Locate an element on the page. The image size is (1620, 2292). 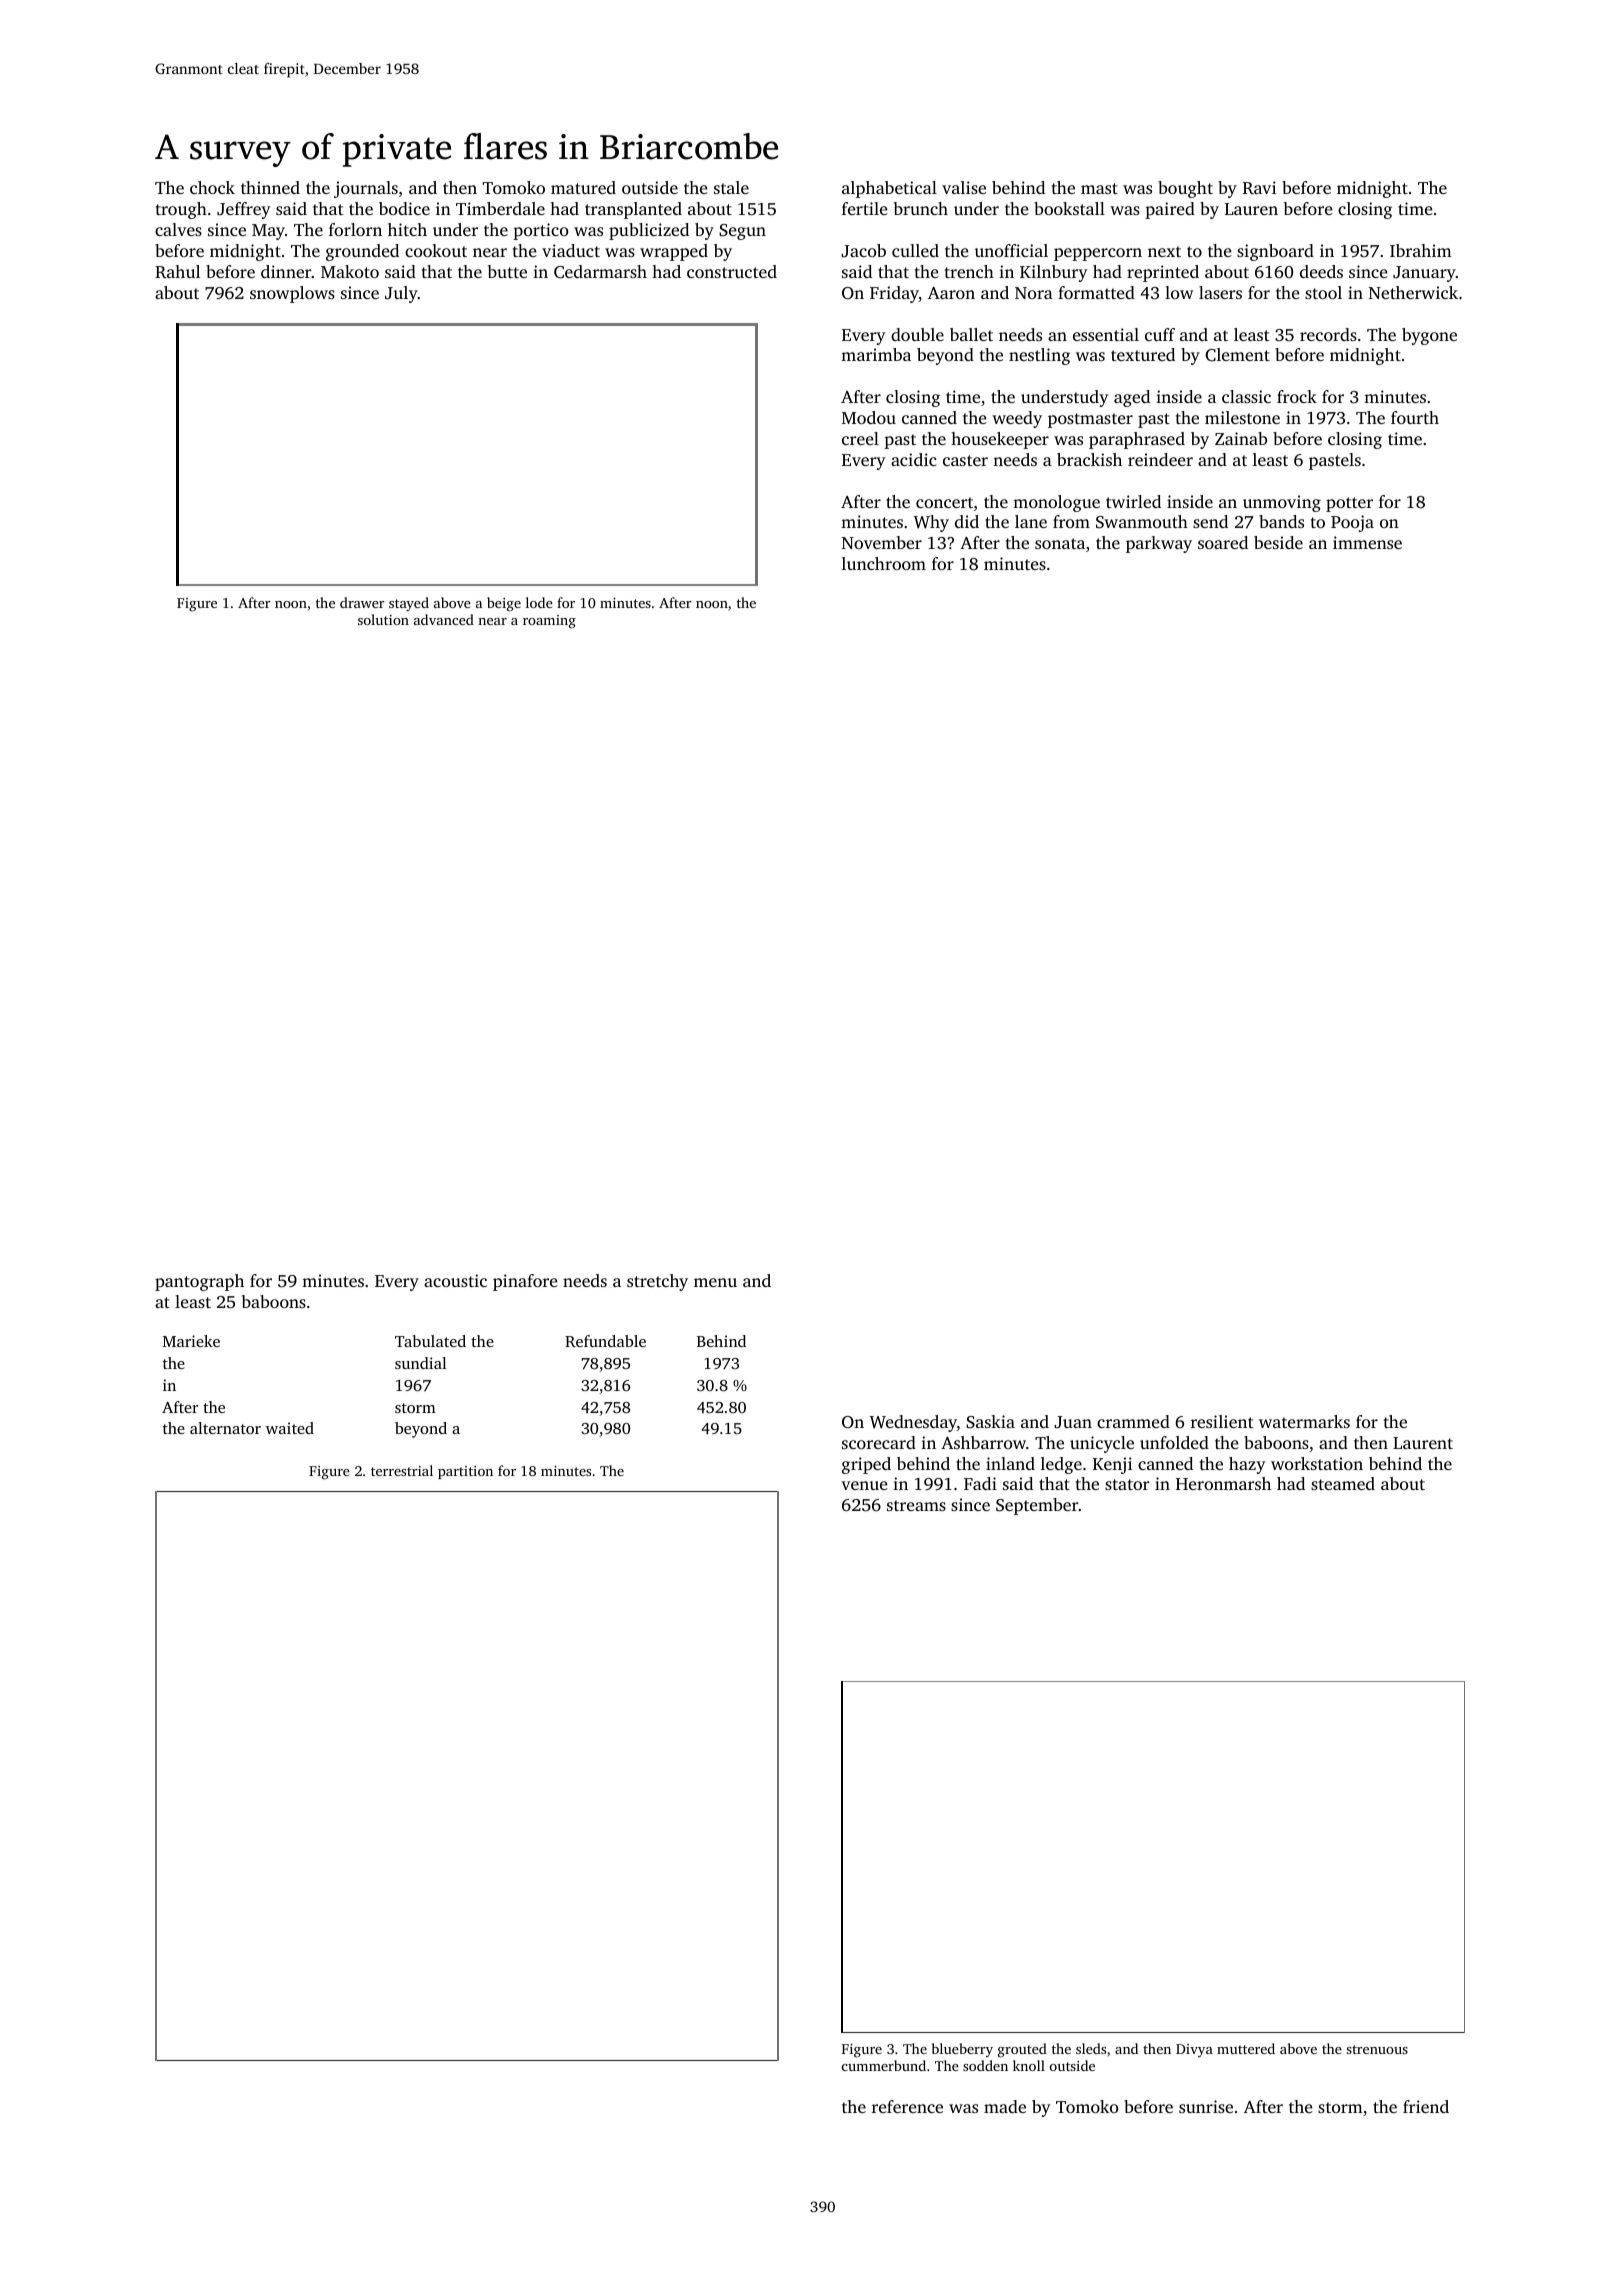
matured is located at coordinates (583, 187).
